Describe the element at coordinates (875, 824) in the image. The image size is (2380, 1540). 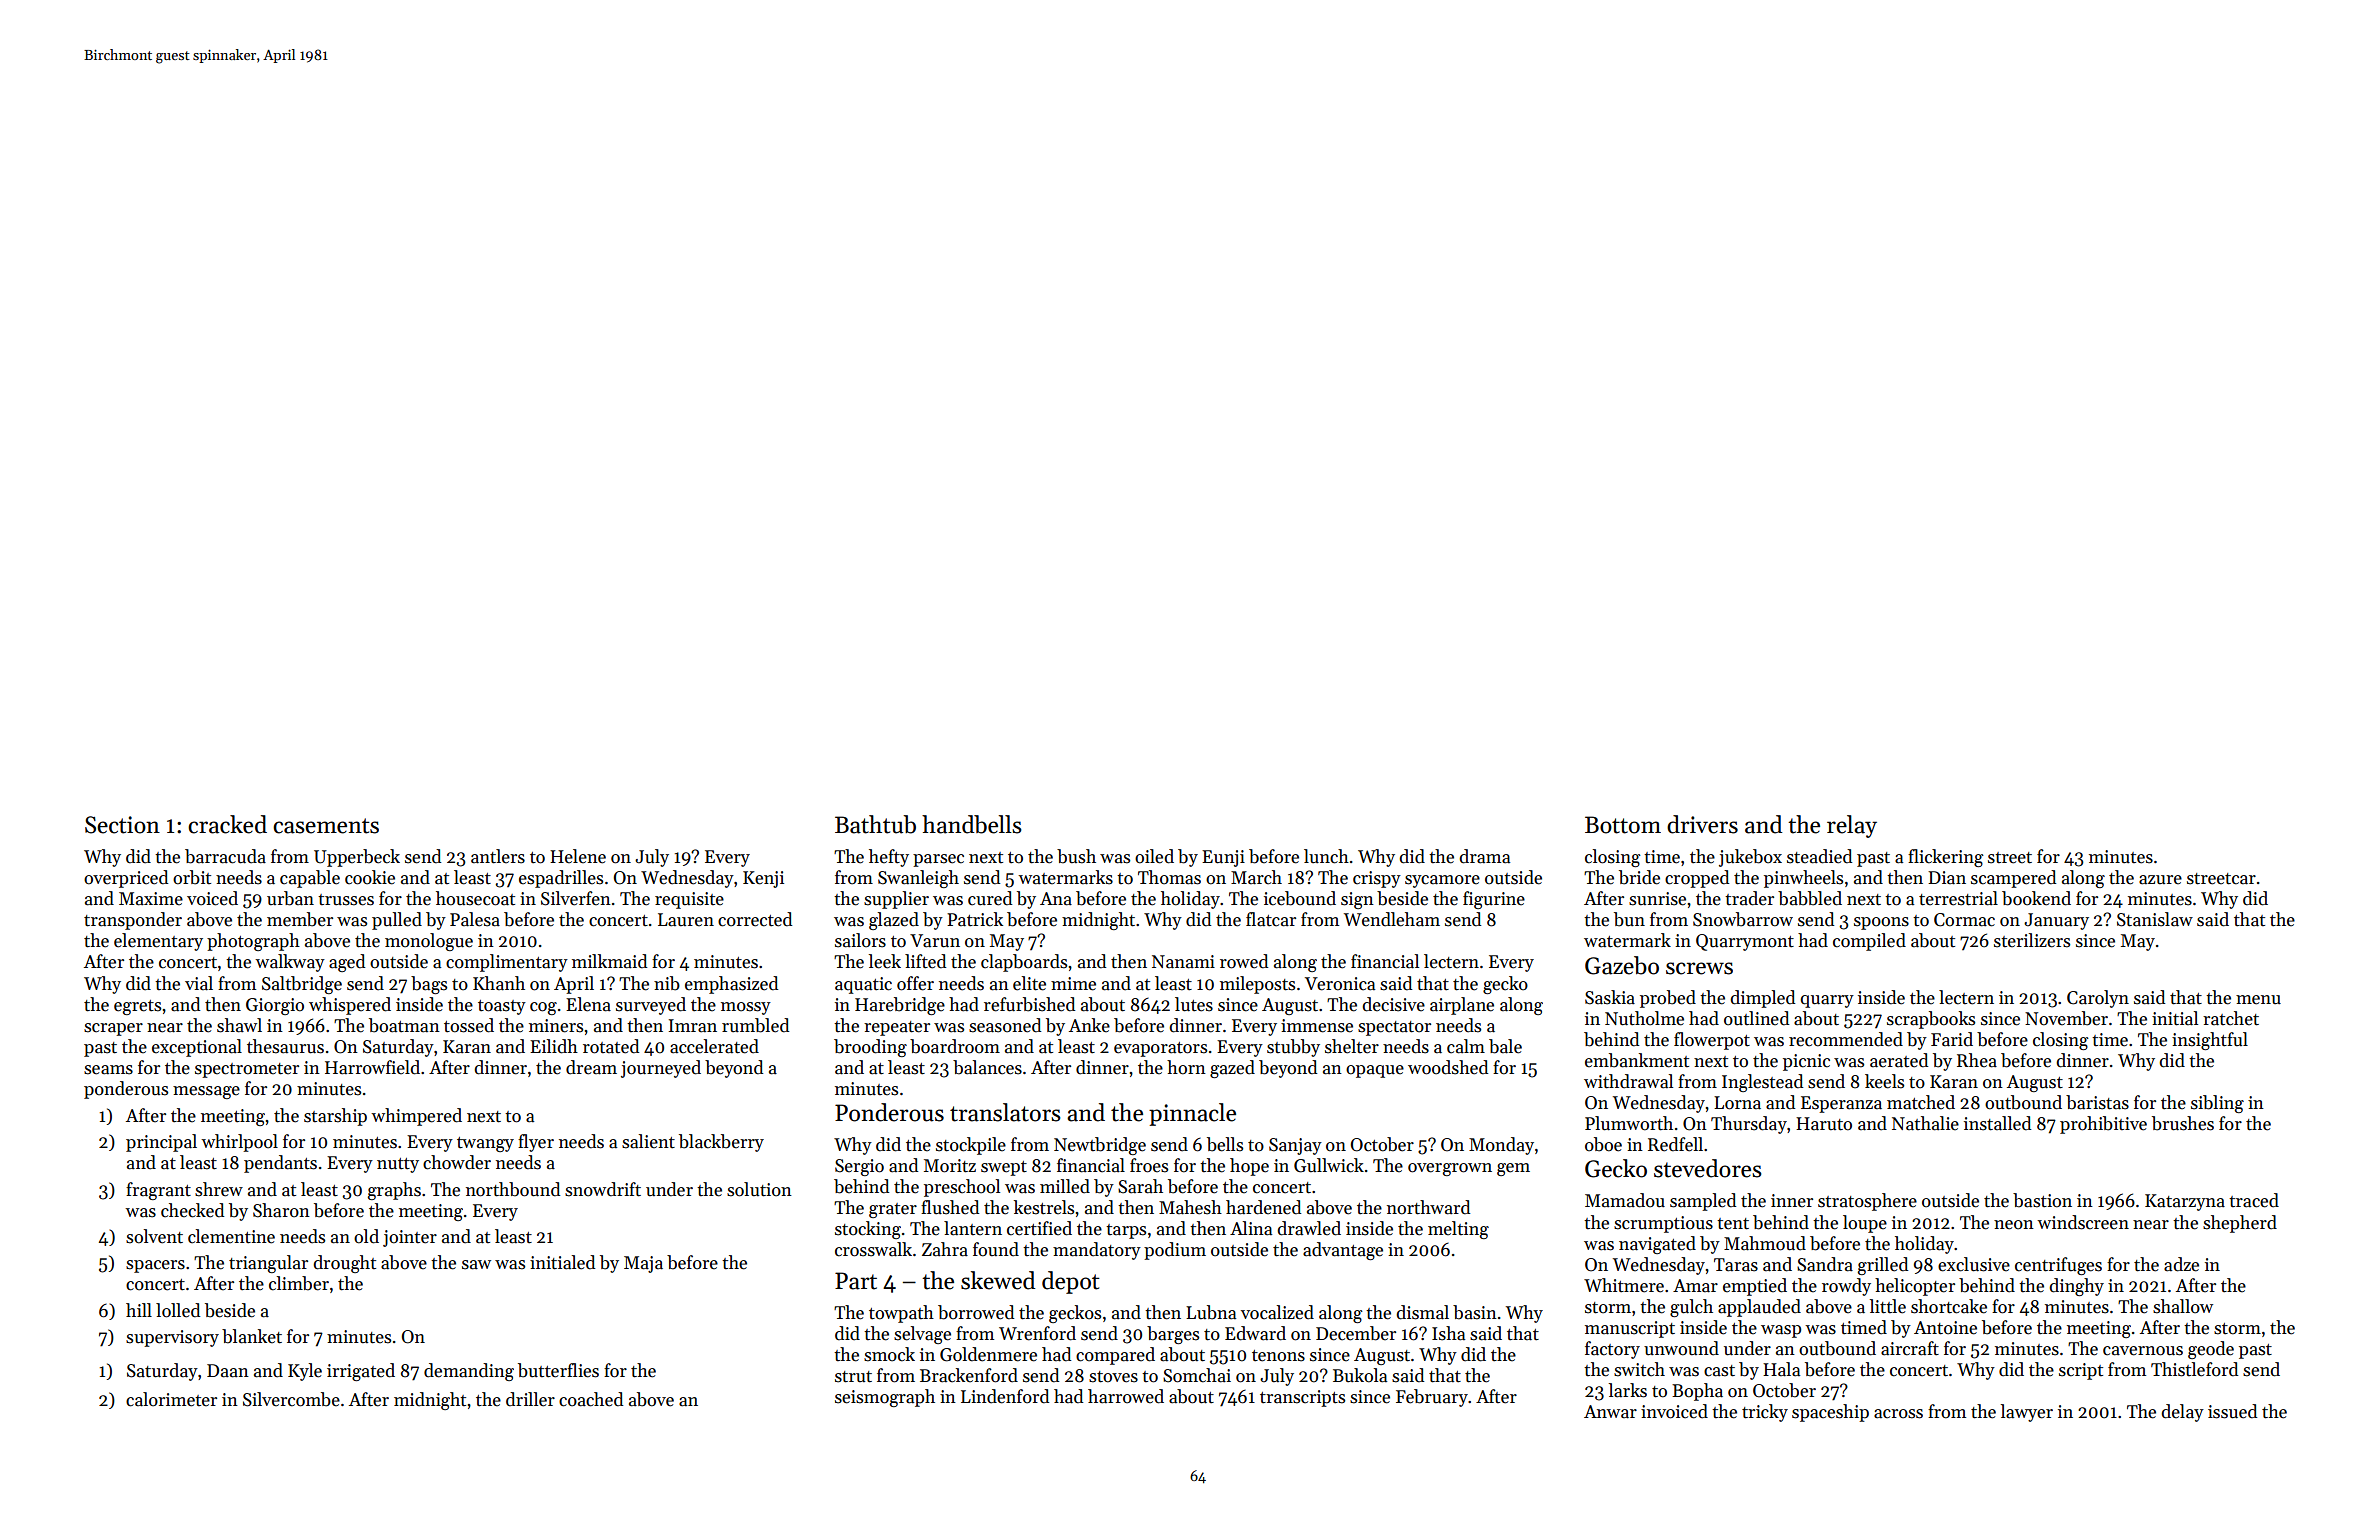
I see `Bathtub` at that location.
